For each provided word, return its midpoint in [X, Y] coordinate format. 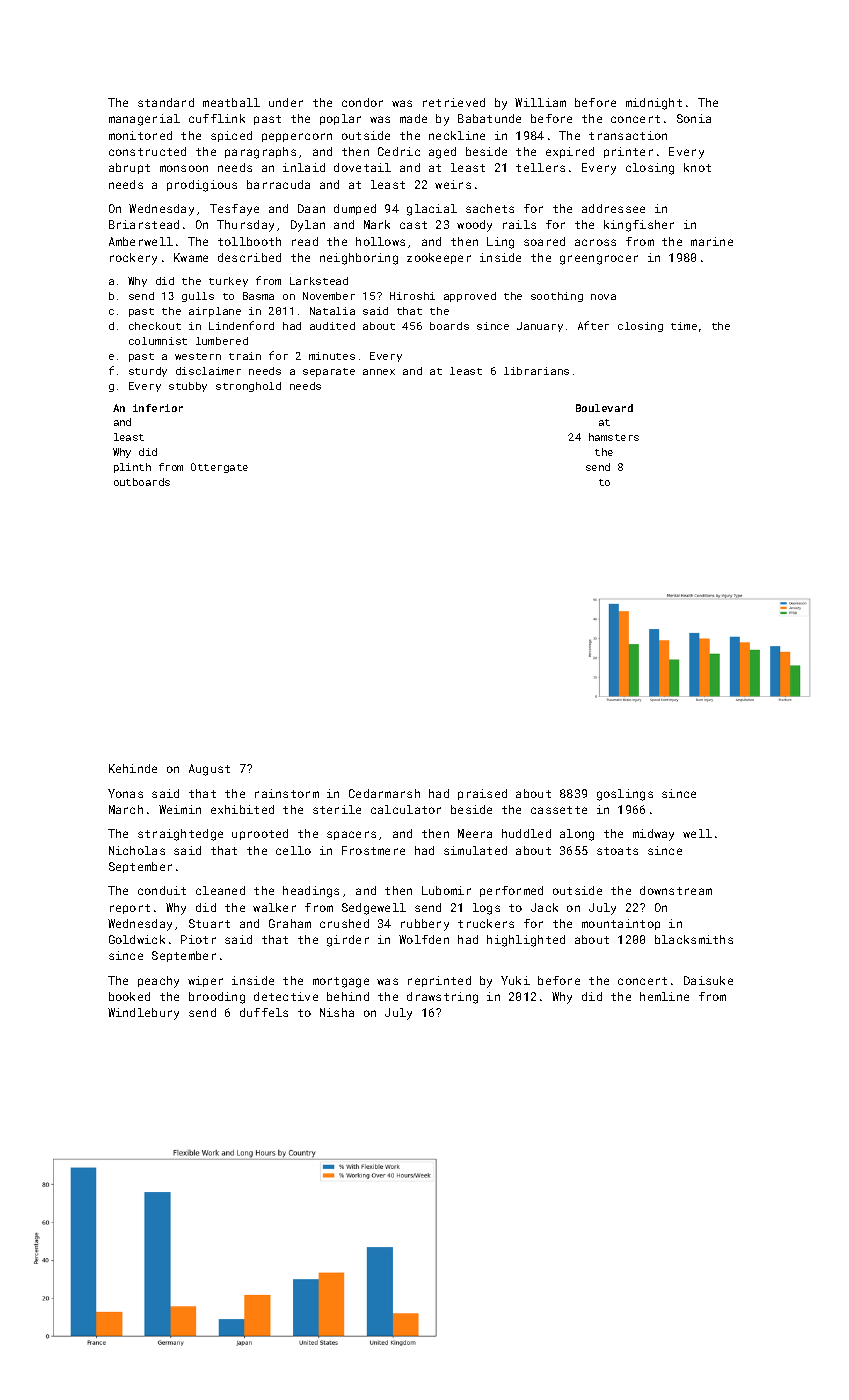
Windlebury [143, 1014]
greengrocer [599, 260]
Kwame [191, 257]
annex [379, 372]
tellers [540, 167]
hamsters [614, 437]
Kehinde [133, 768]
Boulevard [604, 408]
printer [628, 152]
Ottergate [219, 468]
